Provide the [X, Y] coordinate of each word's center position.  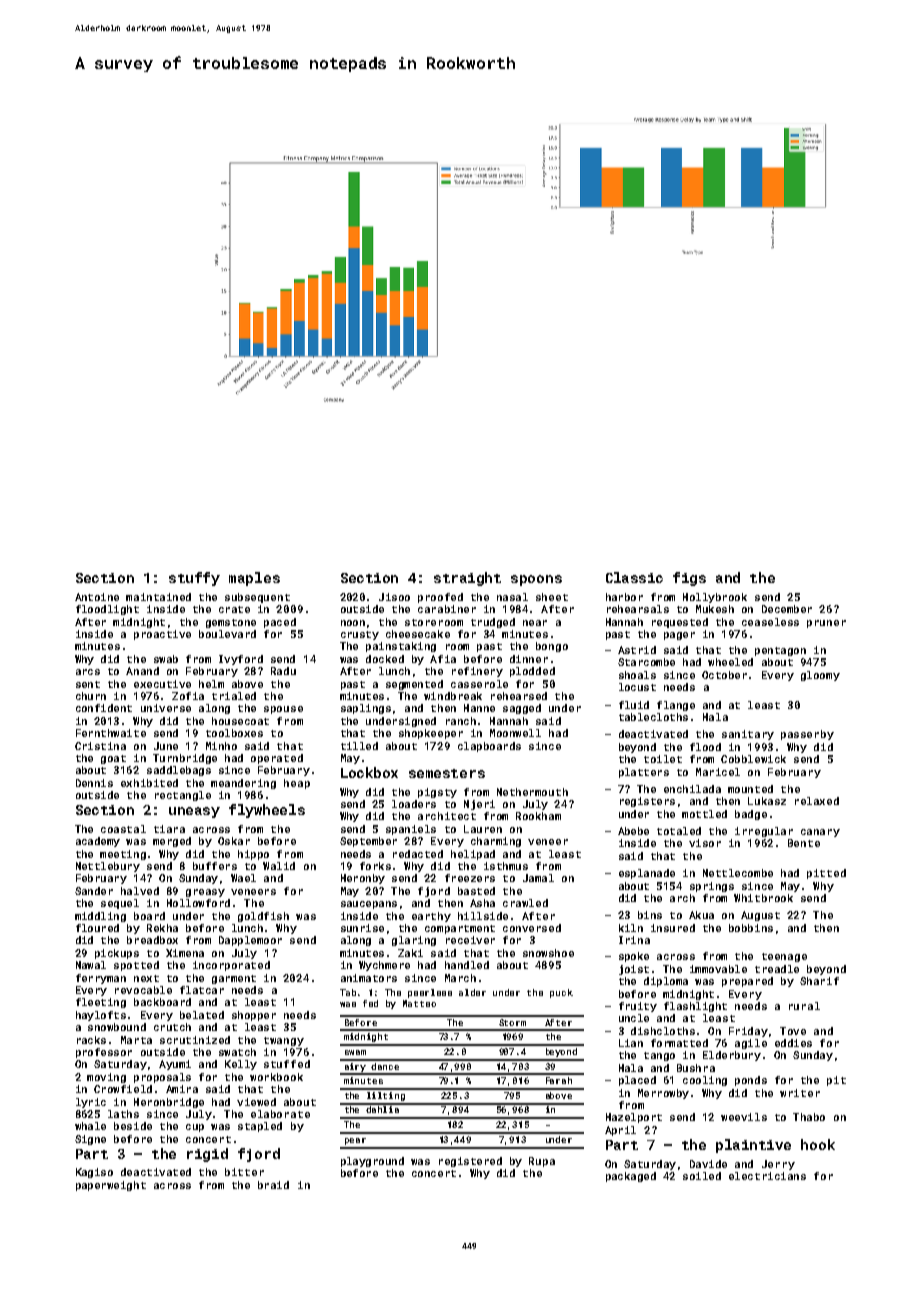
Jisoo [394, 597]
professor [104, 1053]
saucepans [369, 905]
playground [372, 1162]
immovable [718, 969]
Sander [94, 891]
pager [679, 636]
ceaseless [770, 622]
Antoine [97, 597]
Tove [793, 1031]
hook [818, 1144]
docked [385, 659]
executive [162, 684]
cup [195, 1128]
